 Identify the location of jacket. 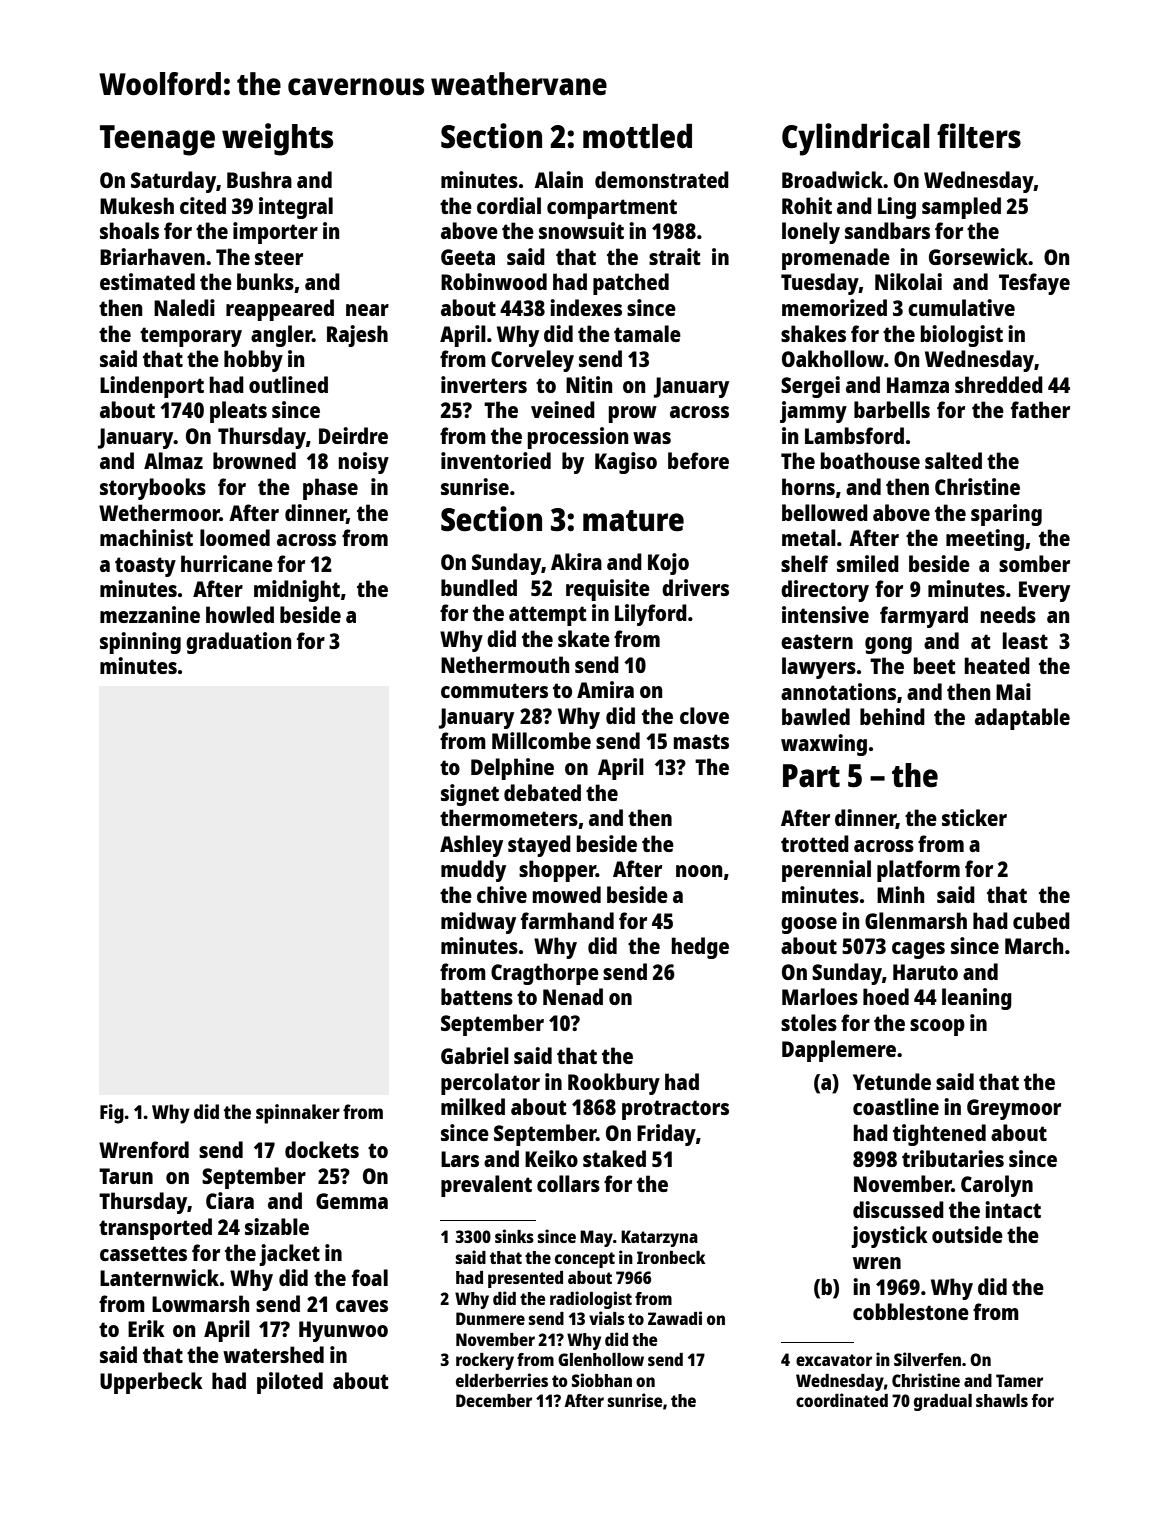
(289, 1255).
